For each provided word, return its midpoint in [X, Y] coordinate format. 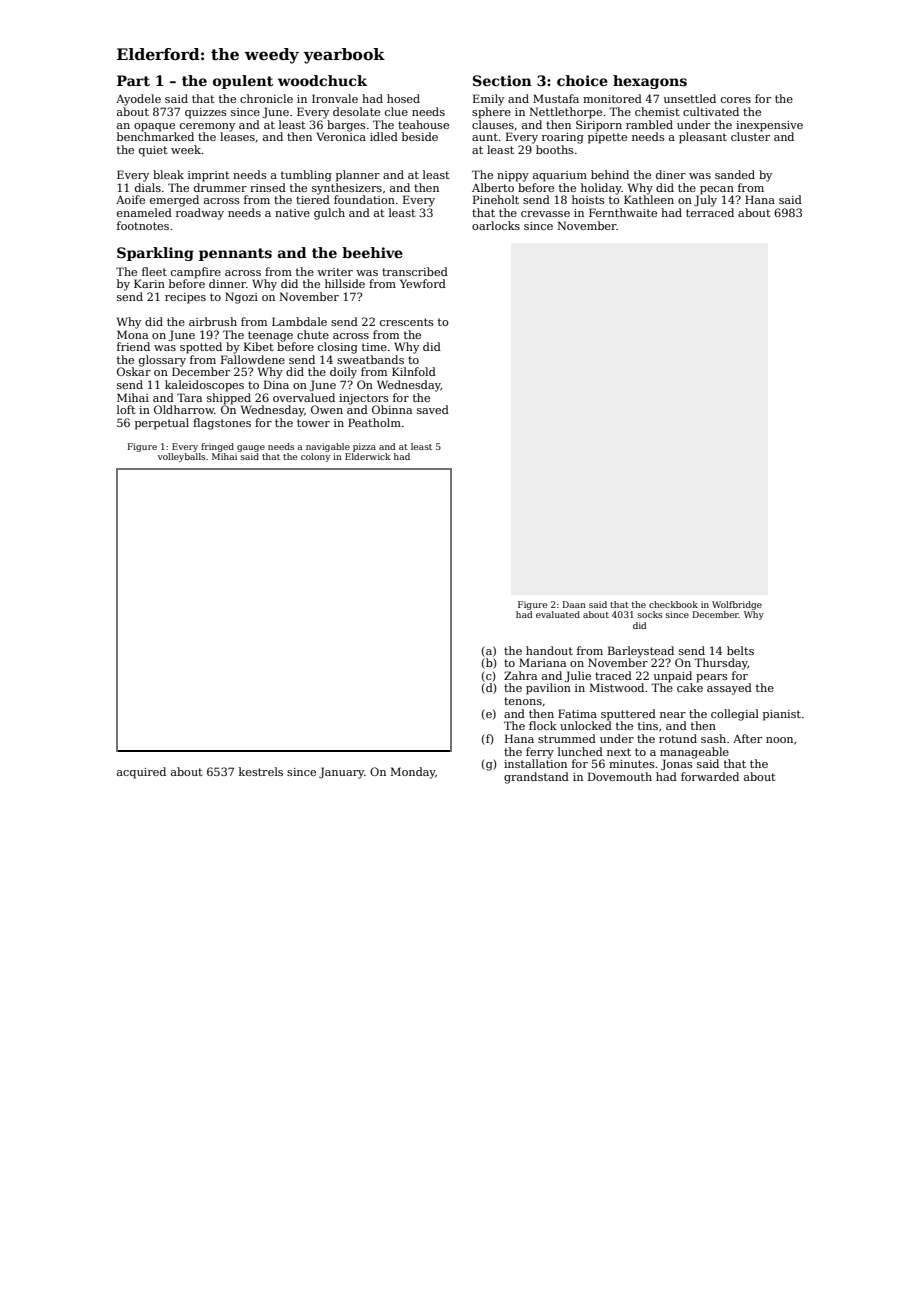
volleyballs [181, 457]
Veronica [341, 136]
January [341, 773]
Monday [413, 773]
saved [433, 409]
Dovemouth [620, 776]
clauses [493, 124]
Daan [574, 604]
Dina [276, 384]
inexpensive [769, 126]
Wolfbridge [737, 605]
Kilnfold [414, 371]
